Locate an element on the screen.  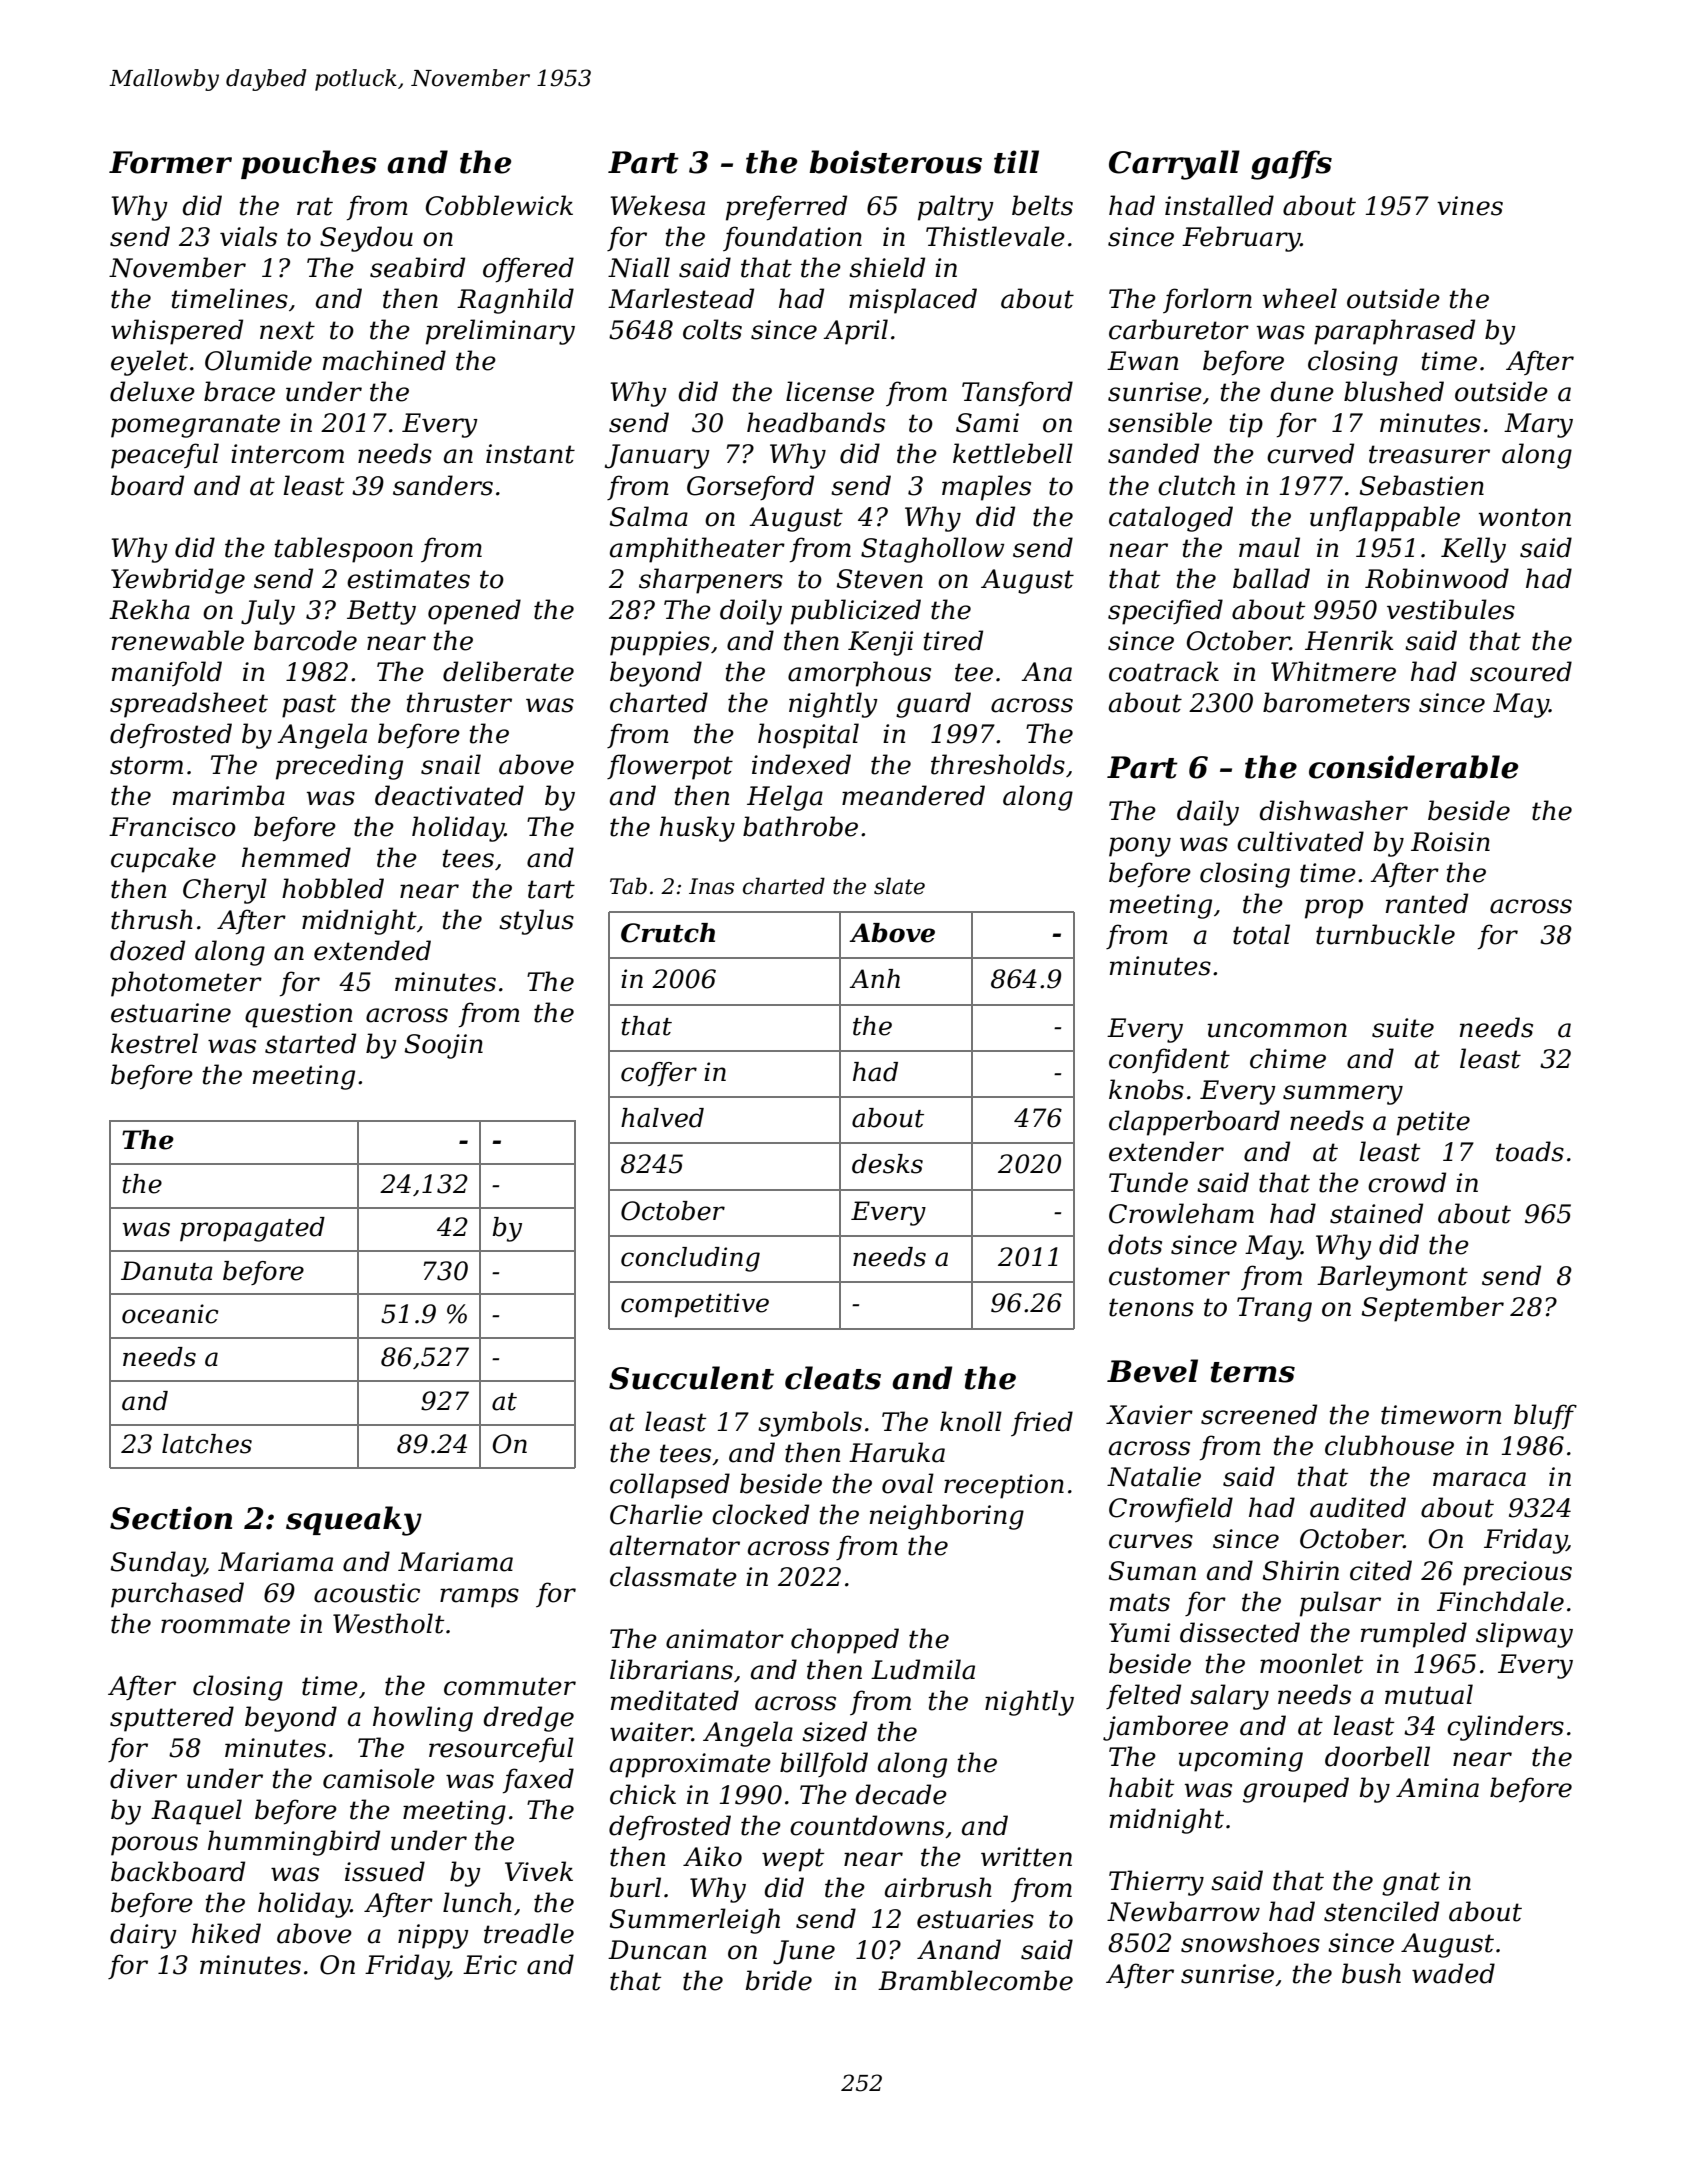
barcode is located at coordinates (305, 640).
